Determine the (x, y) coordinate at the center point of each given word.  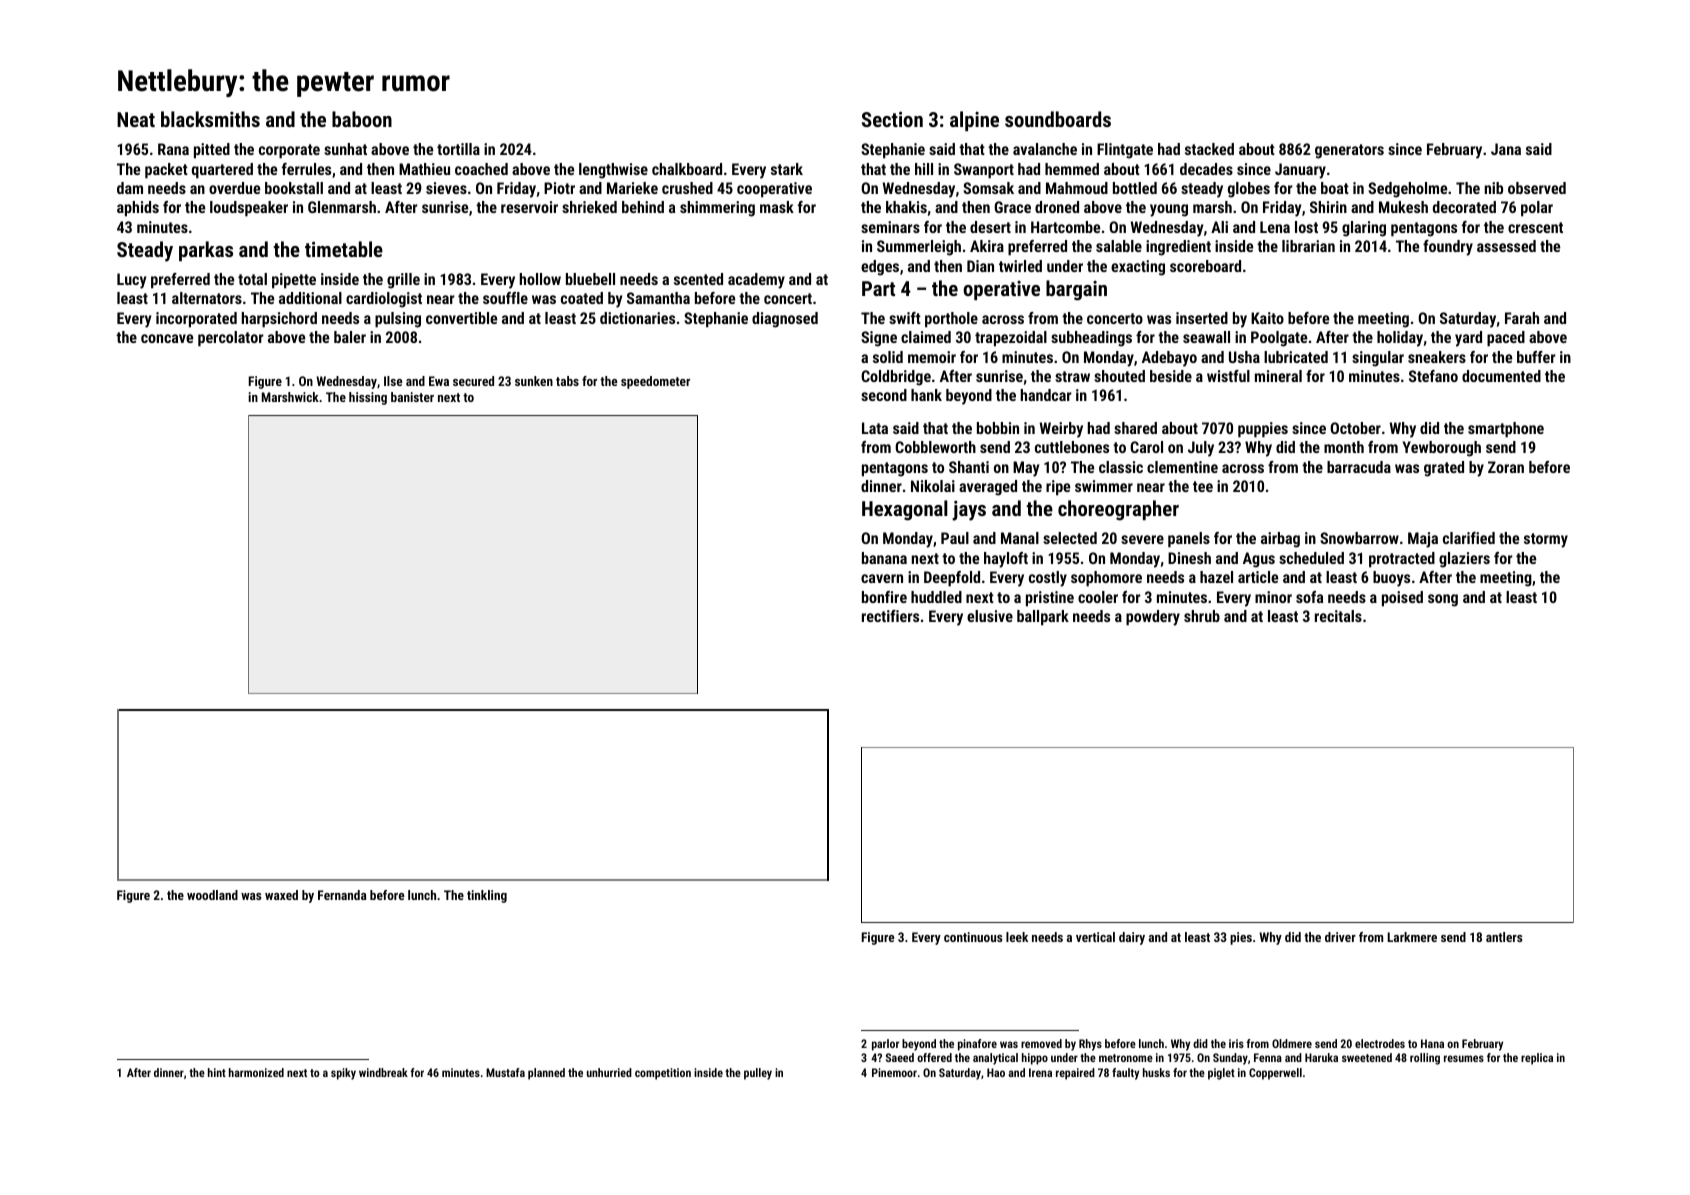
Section (892, 119)
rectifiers (890, 616)
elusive (990, 616)
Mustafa (505, 1072)
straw (1072, 376)
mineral (1278, 376)
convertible (461, 318)
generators (1349, 151)
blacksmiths (210, 119)
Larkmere (1412, 937)
